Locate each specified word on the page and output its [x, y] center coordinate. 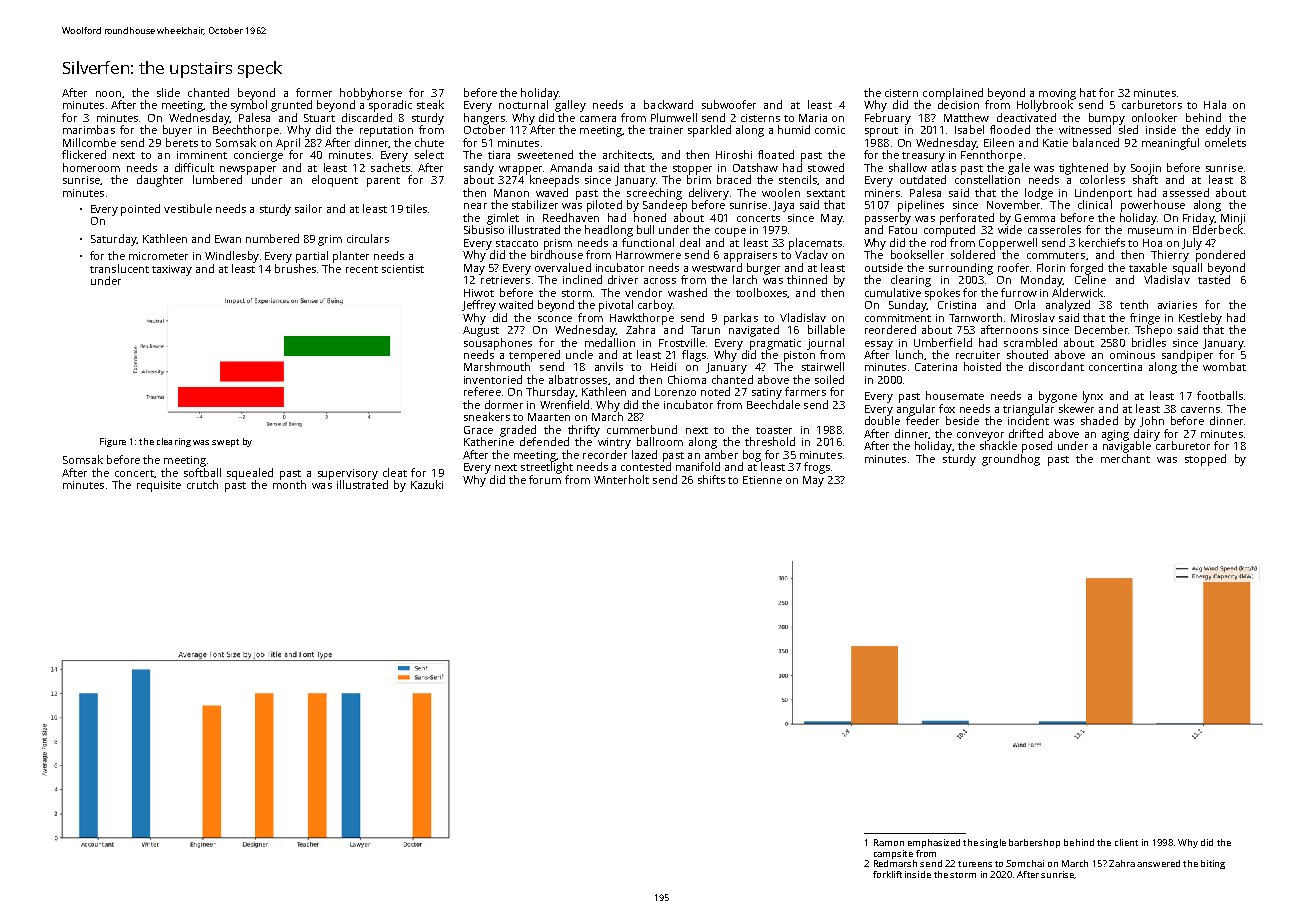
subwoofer [729, 104]
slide [168, 92]
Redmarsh [895, 863]
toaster [774, 430]
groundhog [1011, 460]
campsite [893, 854]
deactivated [1026, 117]
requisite [159, 486]
